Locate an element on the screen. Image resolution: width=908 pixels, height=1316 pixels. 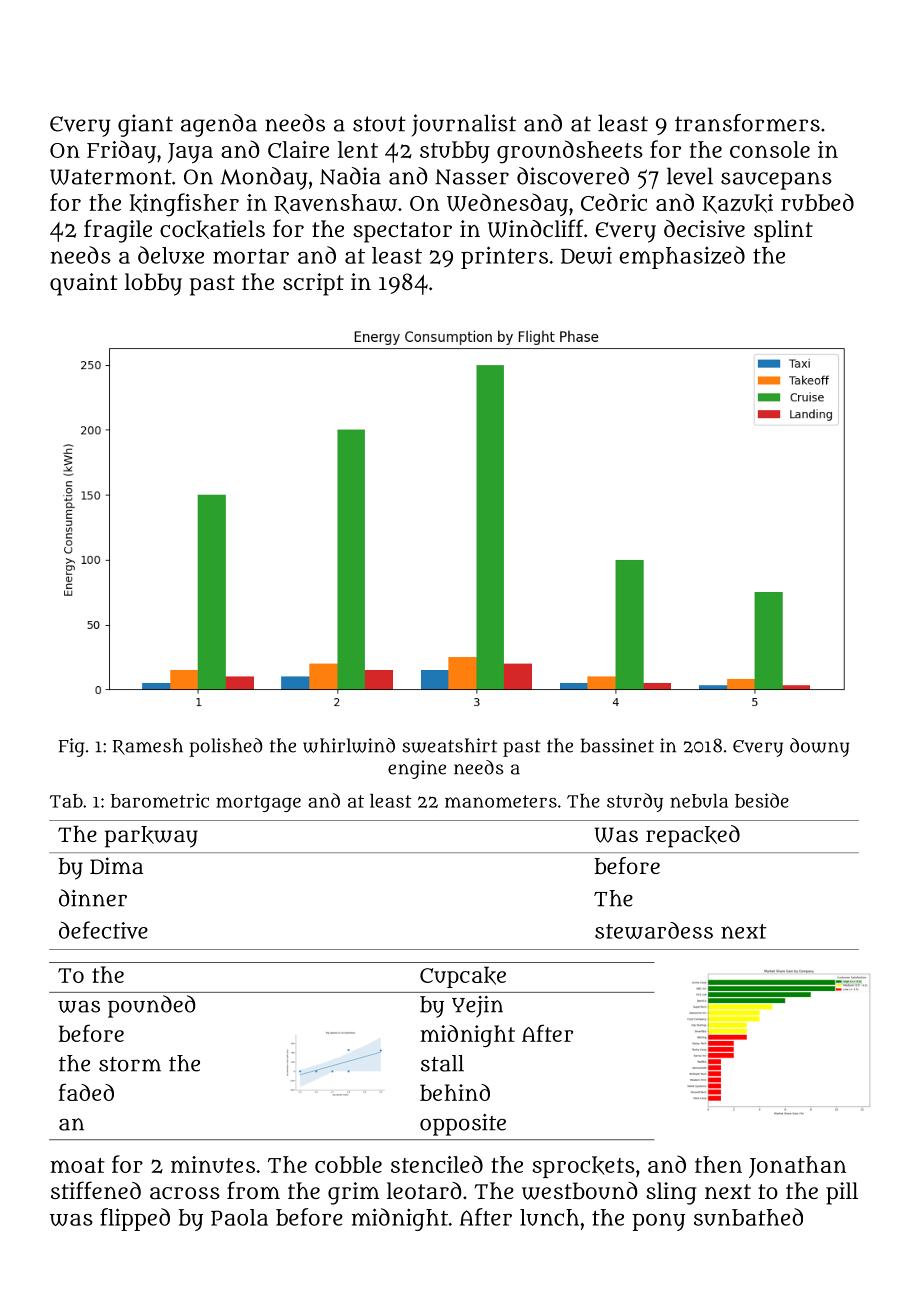
pony is located at coordinates (658, 1222).
